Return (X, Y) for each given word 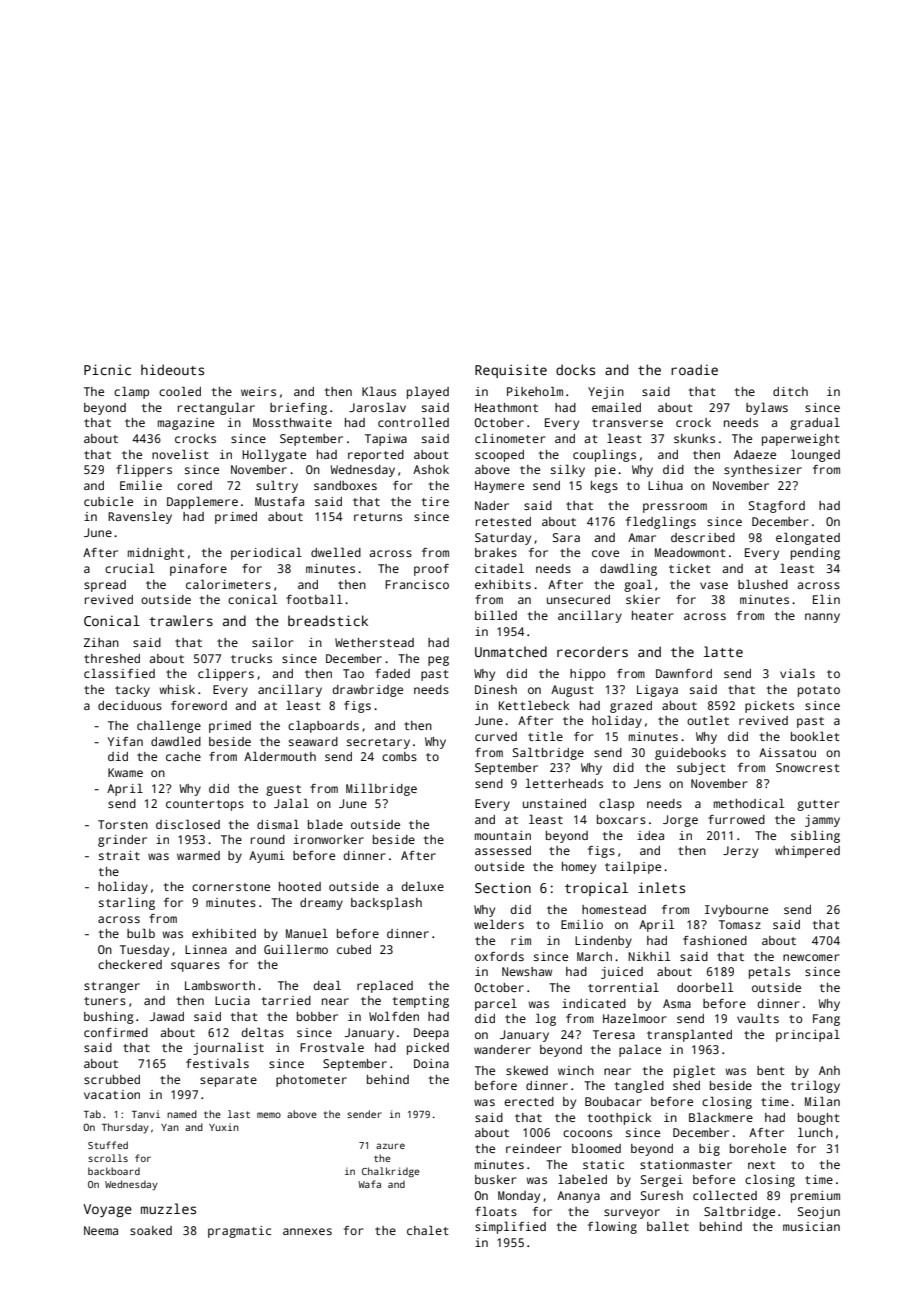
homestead (614, 909)
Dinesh (496, 689)
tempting (420, 1002)
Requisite (511, 371)
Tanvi (146, 1114)
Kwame (125, 772)
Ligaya (657, 691)
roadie (694, 369)
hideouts (172, 369)
